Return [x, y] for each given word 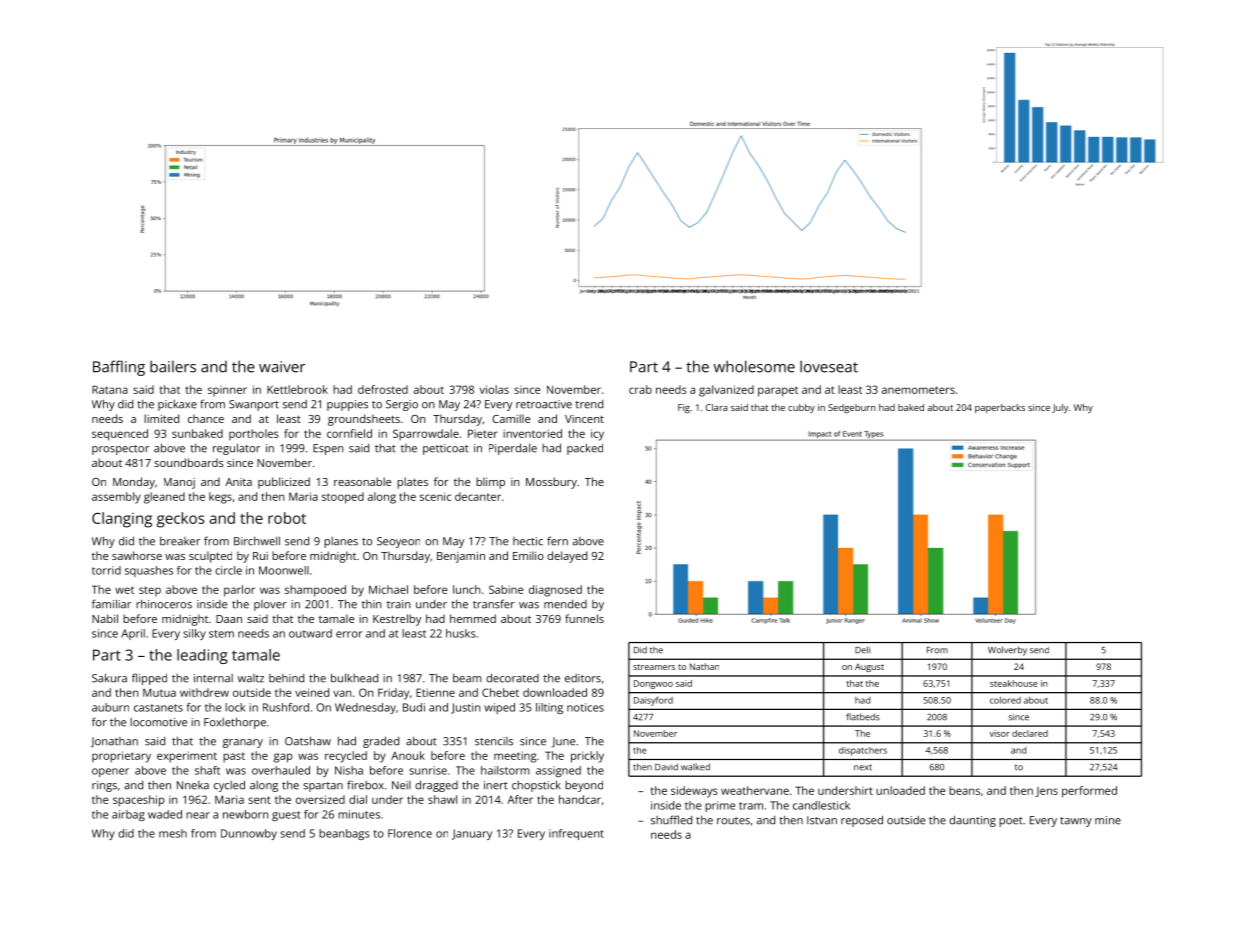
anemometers [918, 390]
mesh [173, 833]
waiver [282, 367]
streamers [654, 667]
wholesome [754, 366]
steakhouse [1013, 683]
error [349, 634]
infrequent [576, 834]
